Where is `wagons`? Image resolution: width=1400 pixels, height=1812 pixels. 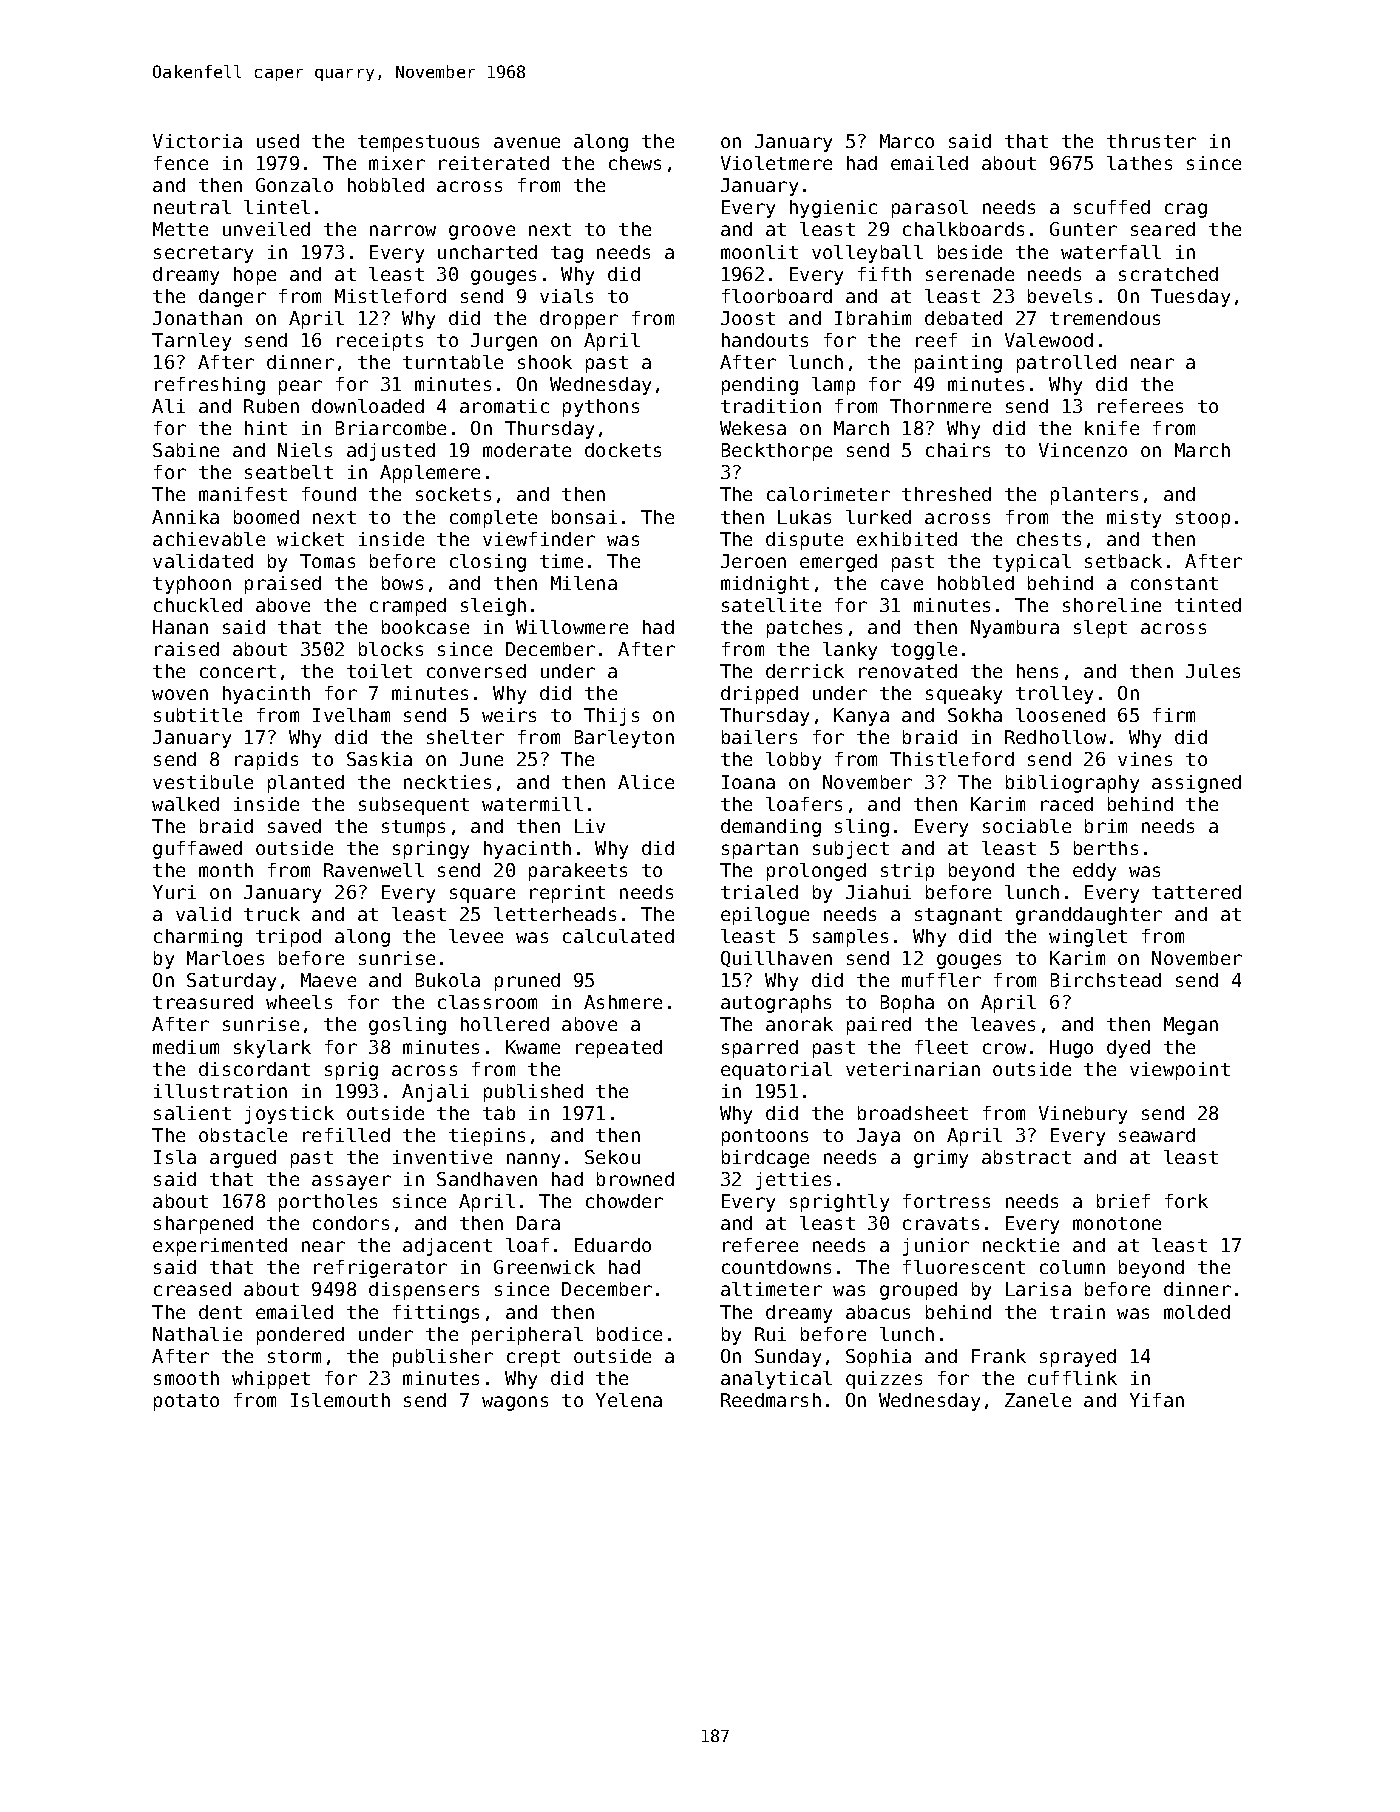
wagons is located at coordinates (515, 1403).
